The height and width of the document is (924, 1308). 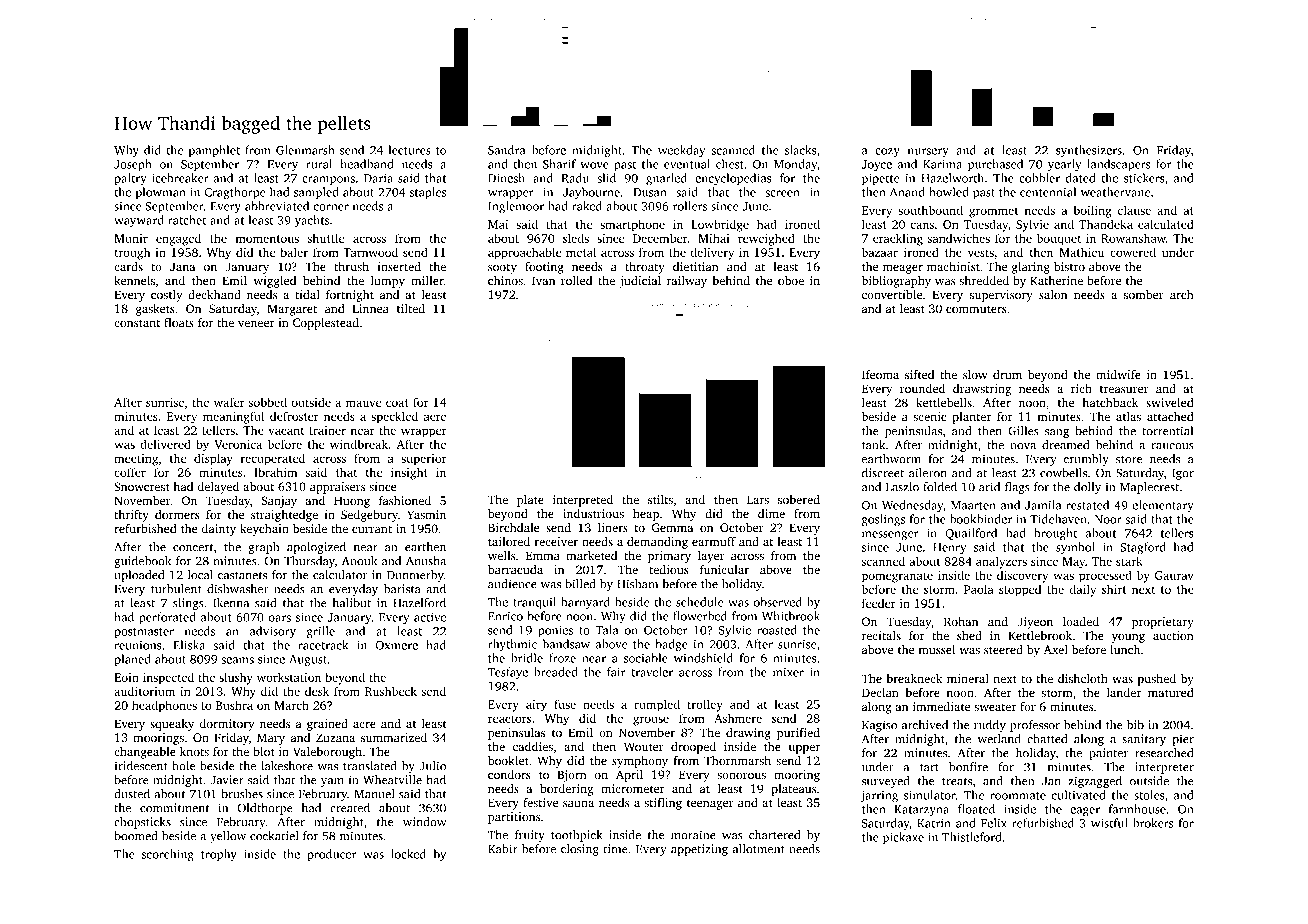 What do you see at coordinates (256, 324) in the document?
I see `veneer` at bounding box center [256, 324].
